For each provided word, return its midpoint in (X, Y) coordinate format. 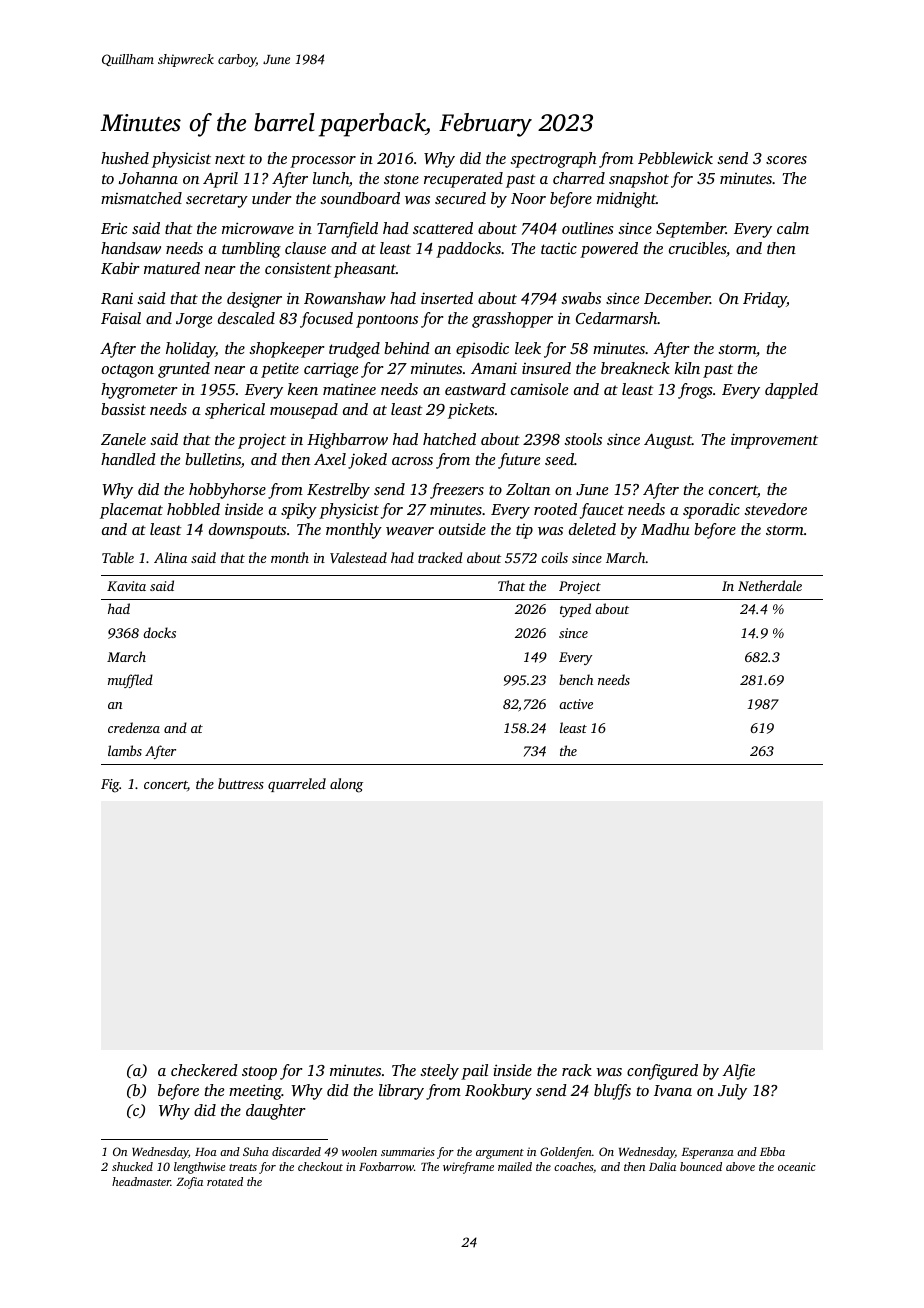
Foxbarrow (386, 1166)
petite (280, 370)
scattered (443, 228)
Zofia (189, 1183)
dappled (791, 391)
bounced (701, 1166)
